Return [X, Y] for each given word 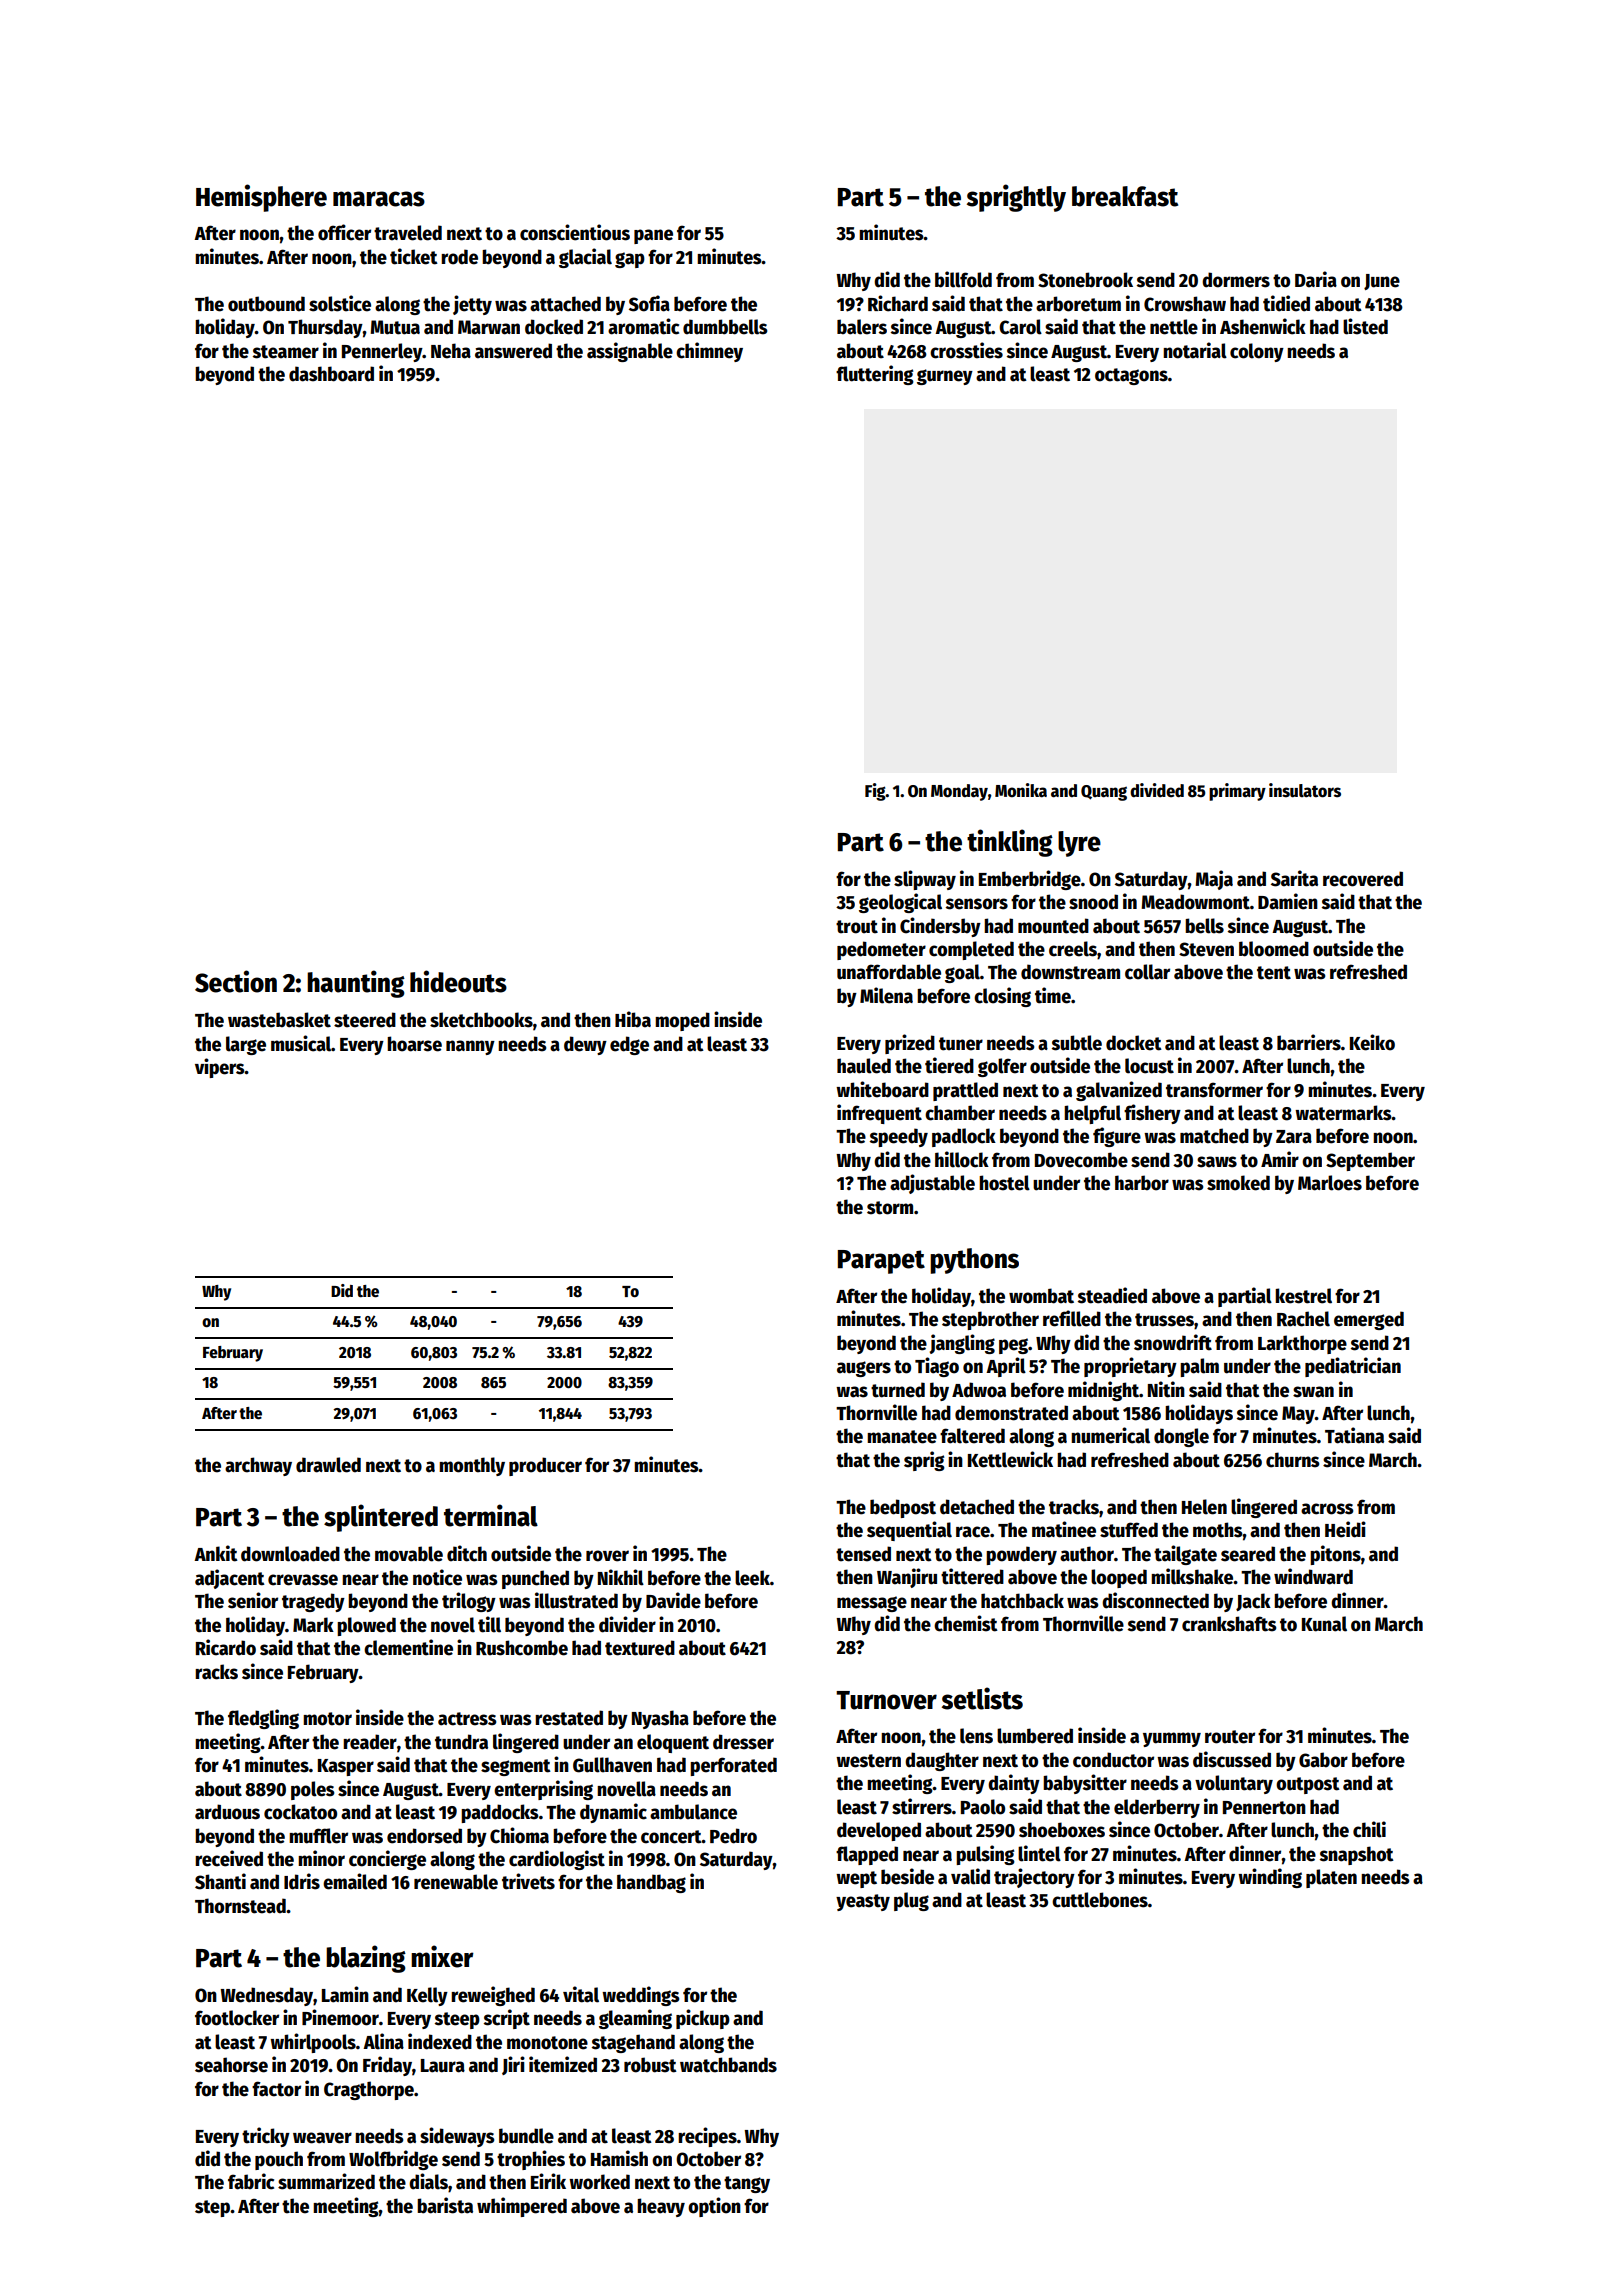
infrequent [879, 1114]
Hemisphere [261, 198]
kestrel [1303, 1296]
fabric [251, 2181]
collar [1147, 972]
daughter [942, 1761]
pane [653, 236]
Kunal [1324, 1624]
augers [864, 1369]
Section [236, 981]
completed [971, 950]
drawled [328, 1465]
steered [365, 1020]
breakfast [1125, 196]
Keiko [1372, 1042]
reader [370, 1742]
